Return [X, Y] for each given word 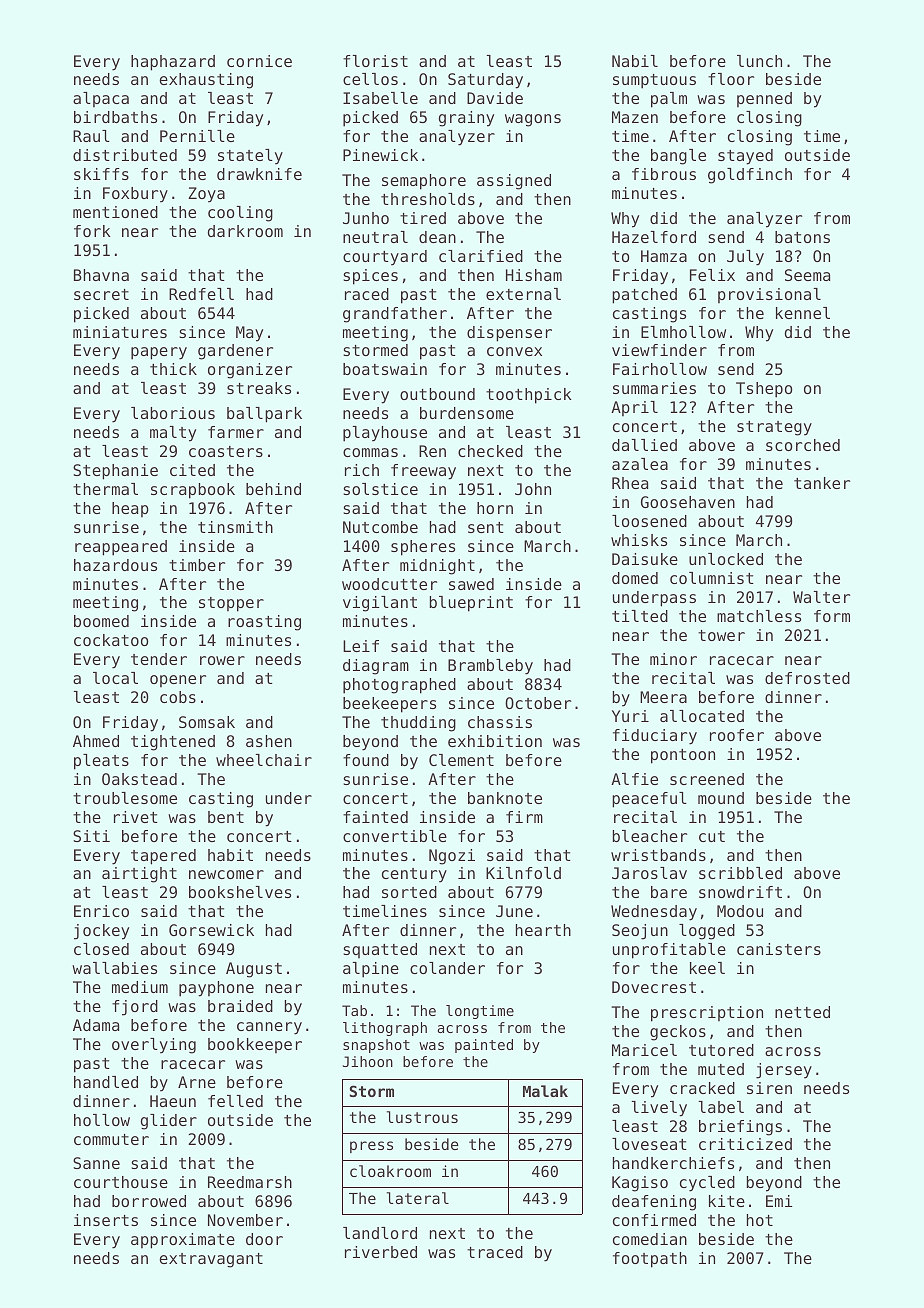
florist [375, 61]
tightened [173, 743]
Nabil [635, 61]
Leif [361, 646]
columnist [712, 578]
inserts [106, 1220]
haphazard [173, 63]
